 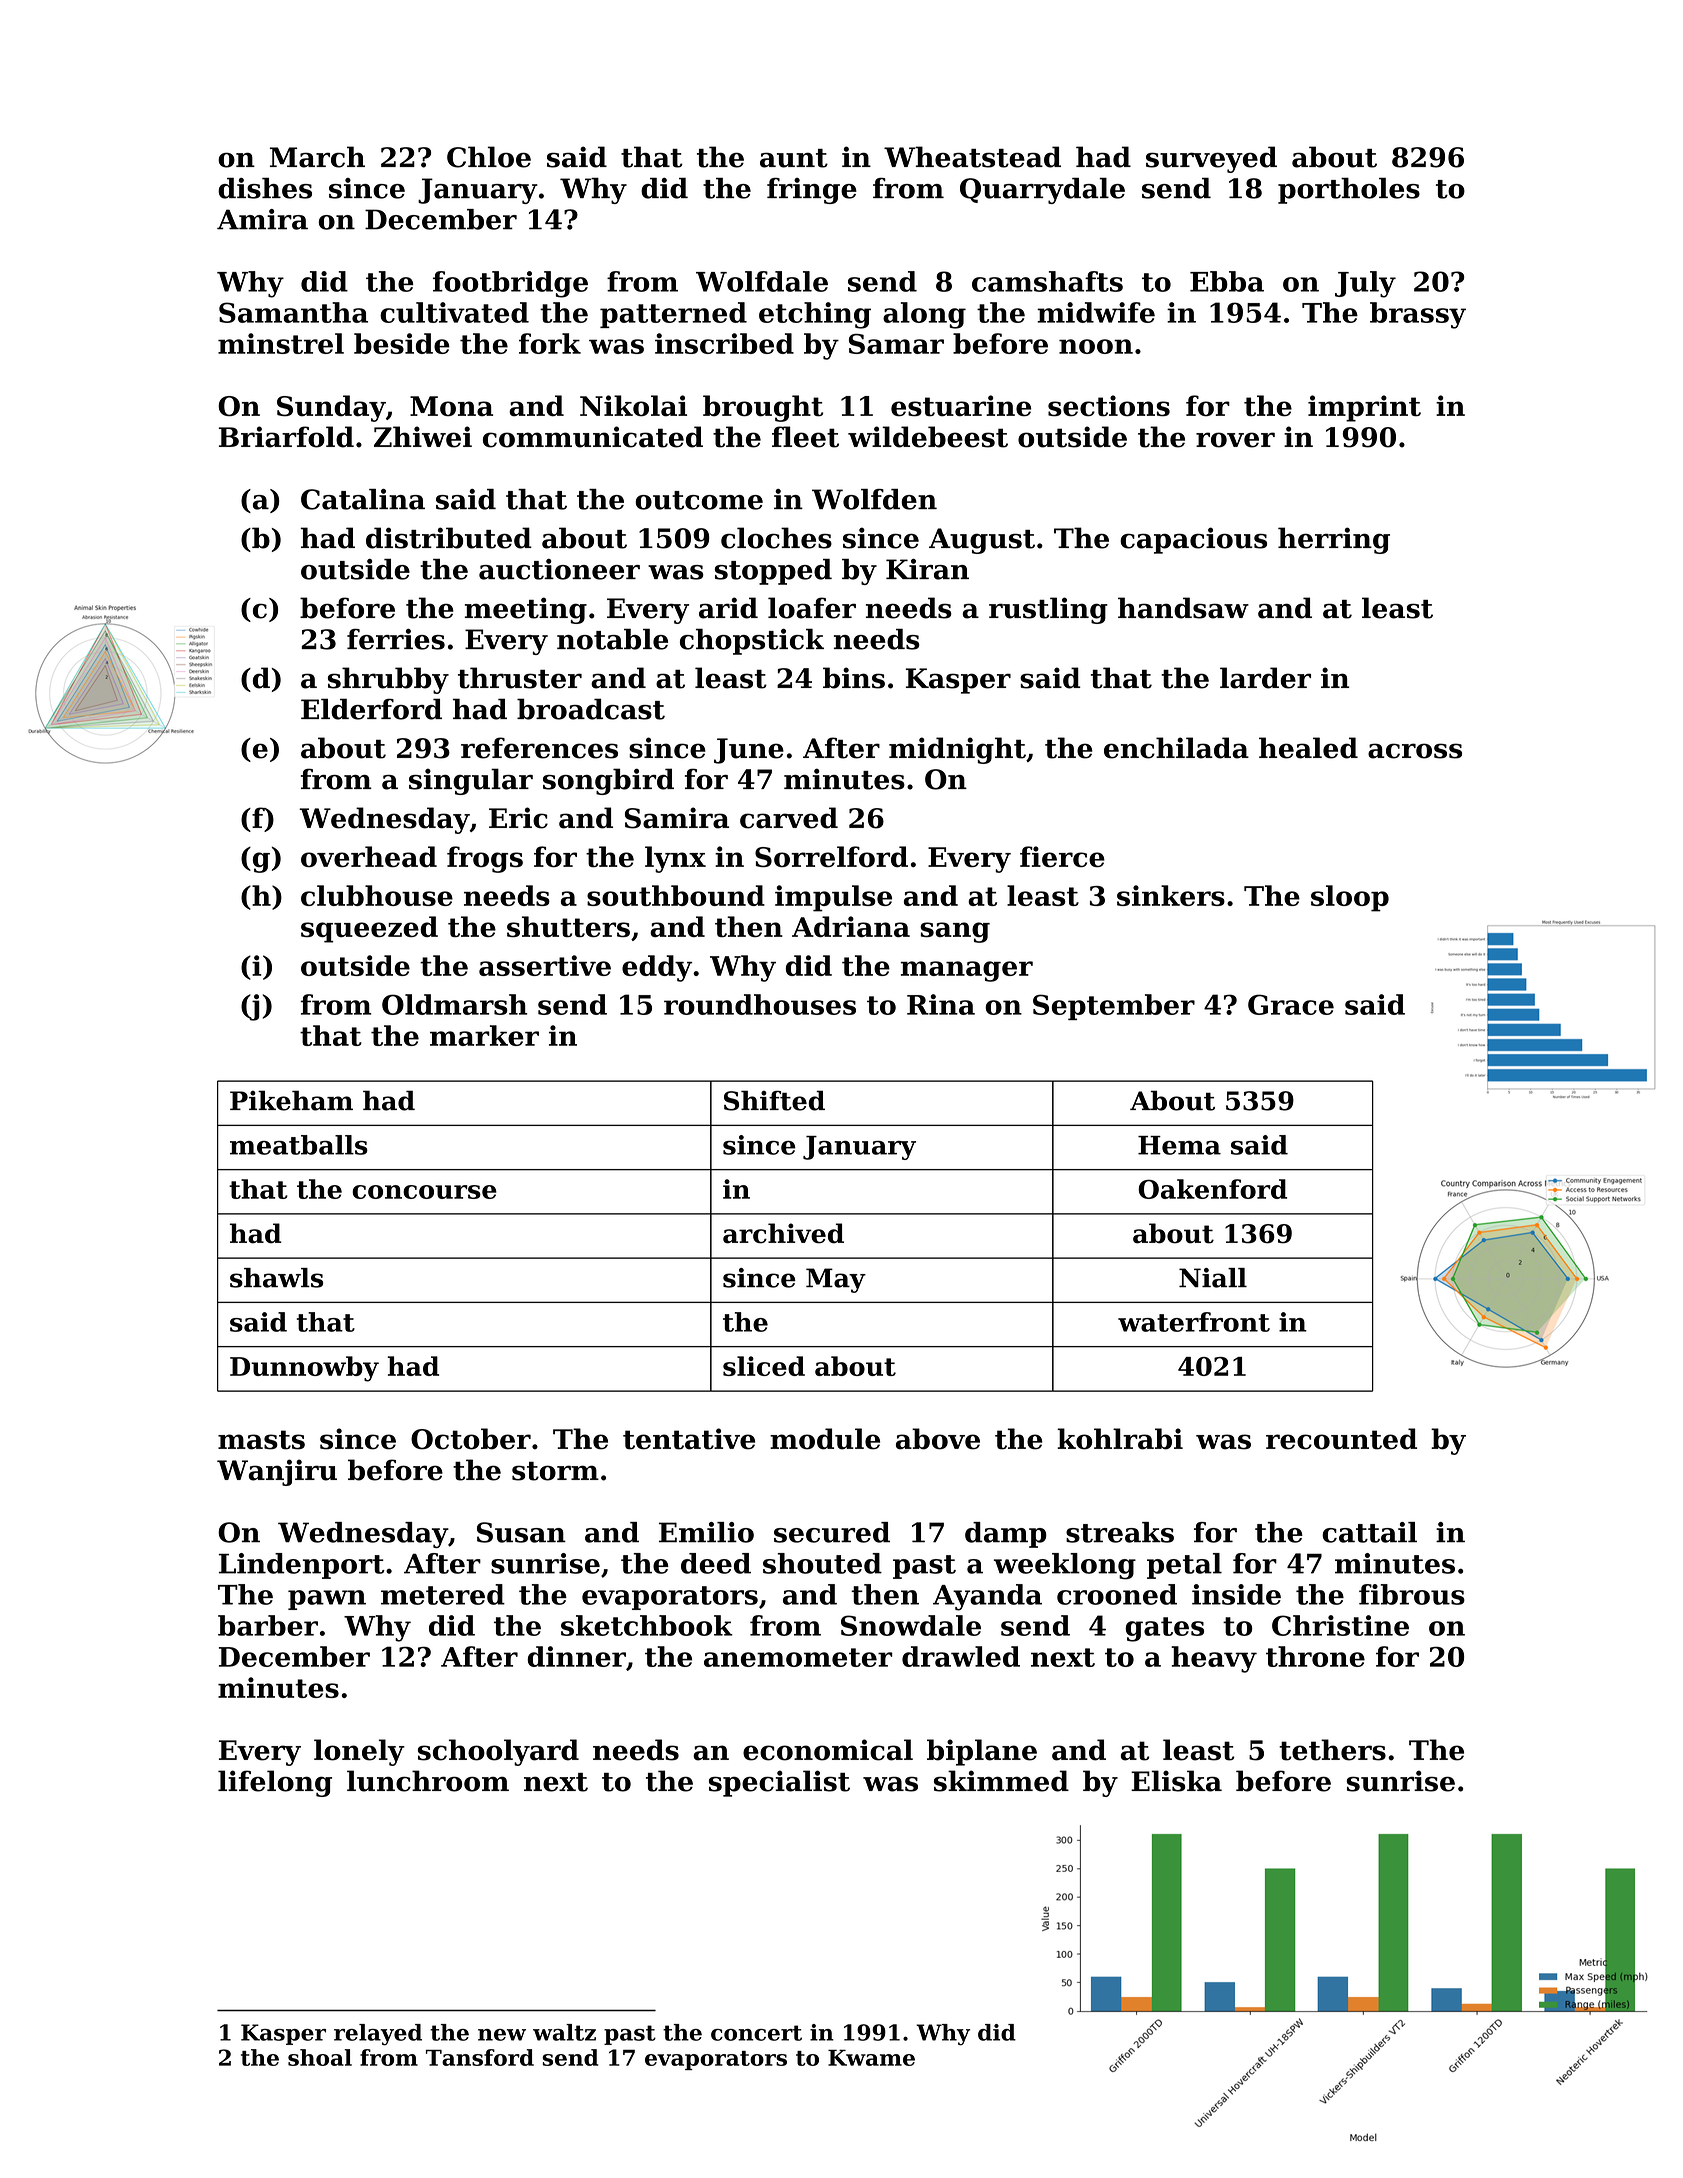 What do you see at coordinates (1176, 1781) in the image?
I see `Eliska` at bounding box center [1176, 1781].
